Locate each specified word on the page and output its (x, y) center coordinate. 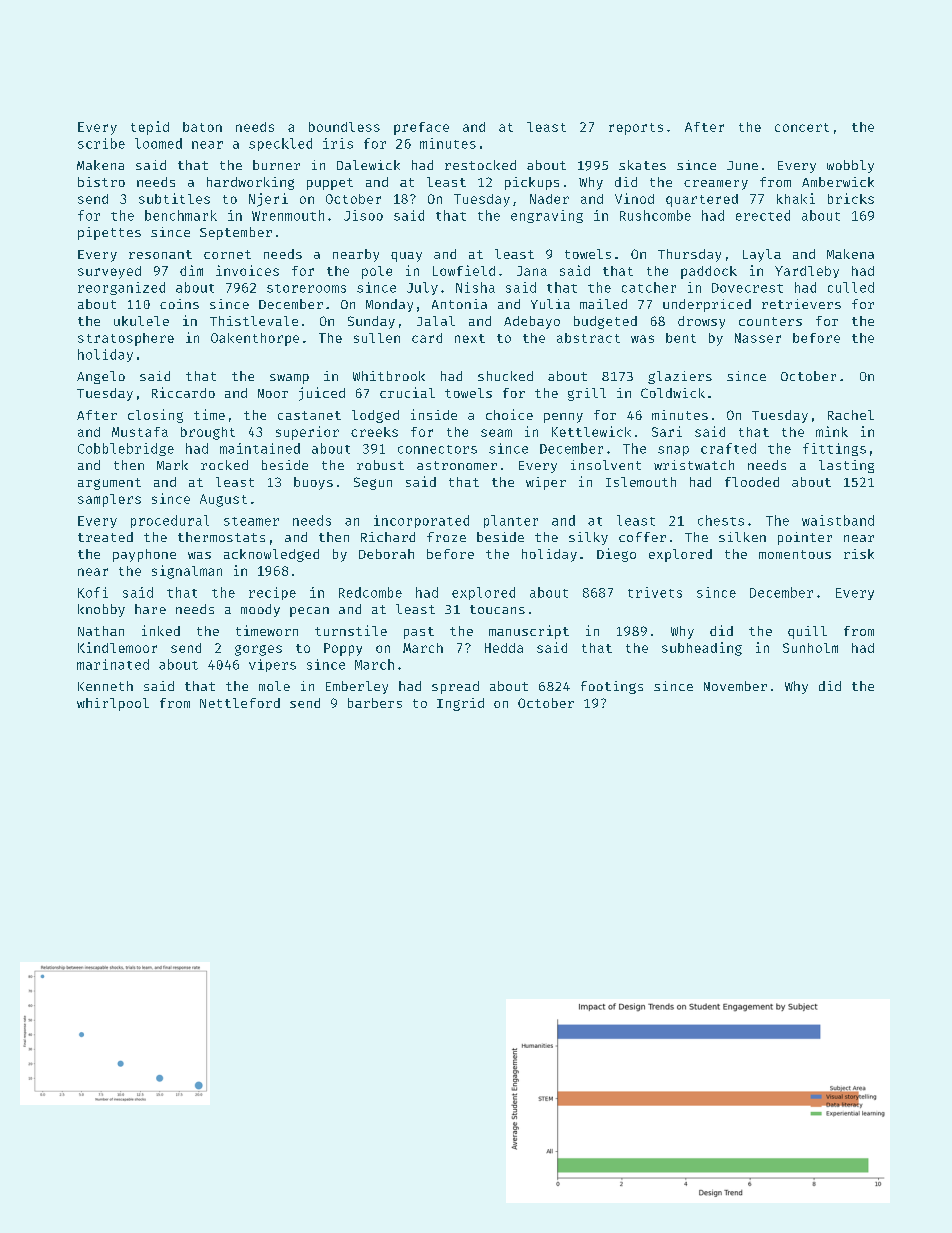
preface (421, 128)
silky (588, 538)
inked (161, 630)
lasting (846, 466)
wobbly (850, 166)
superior (307, 433)
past (419, 633)
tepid (150, 128)
